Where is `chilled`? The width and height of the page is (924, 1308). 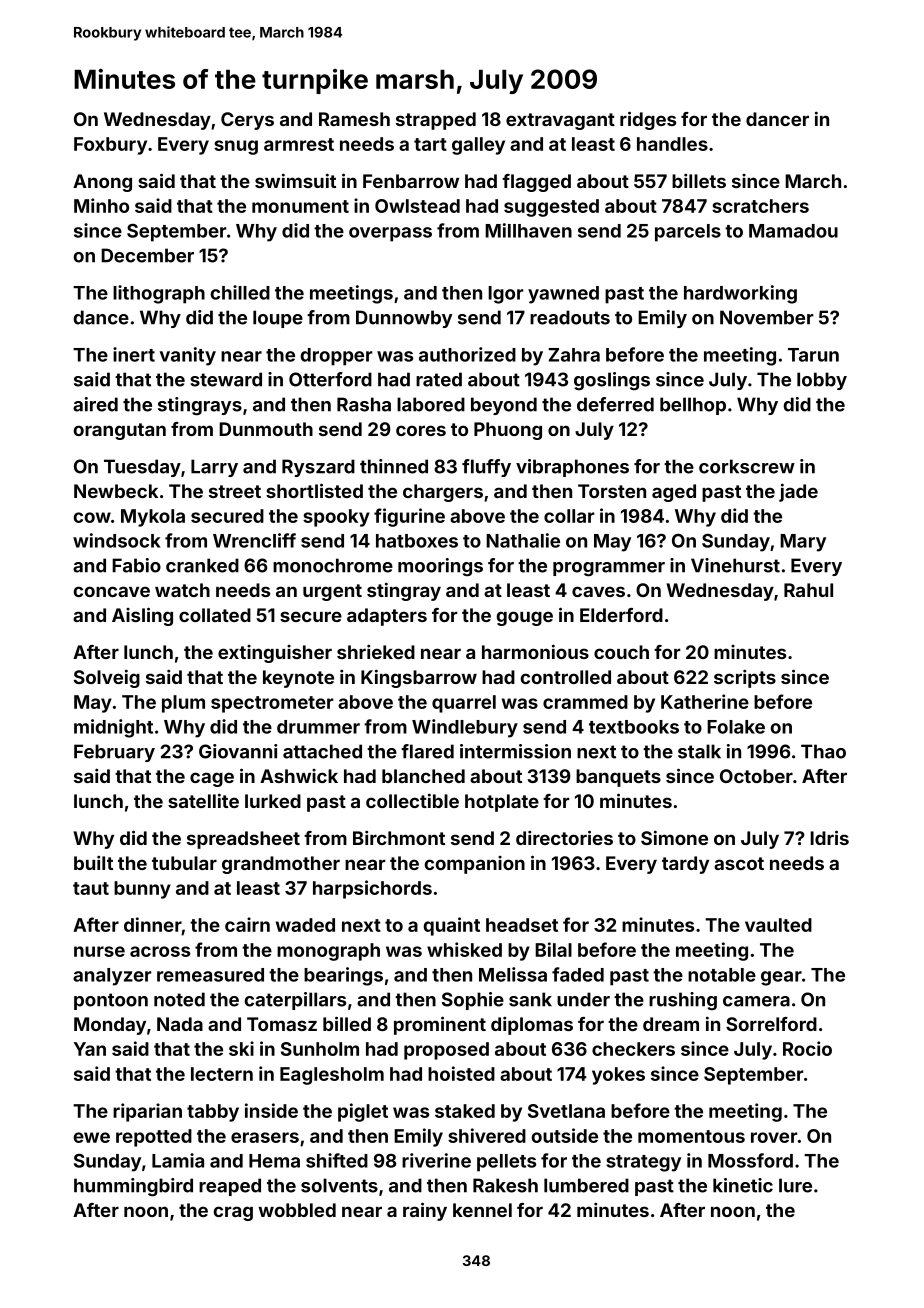 chilled is located at coordinates (240, 292).
